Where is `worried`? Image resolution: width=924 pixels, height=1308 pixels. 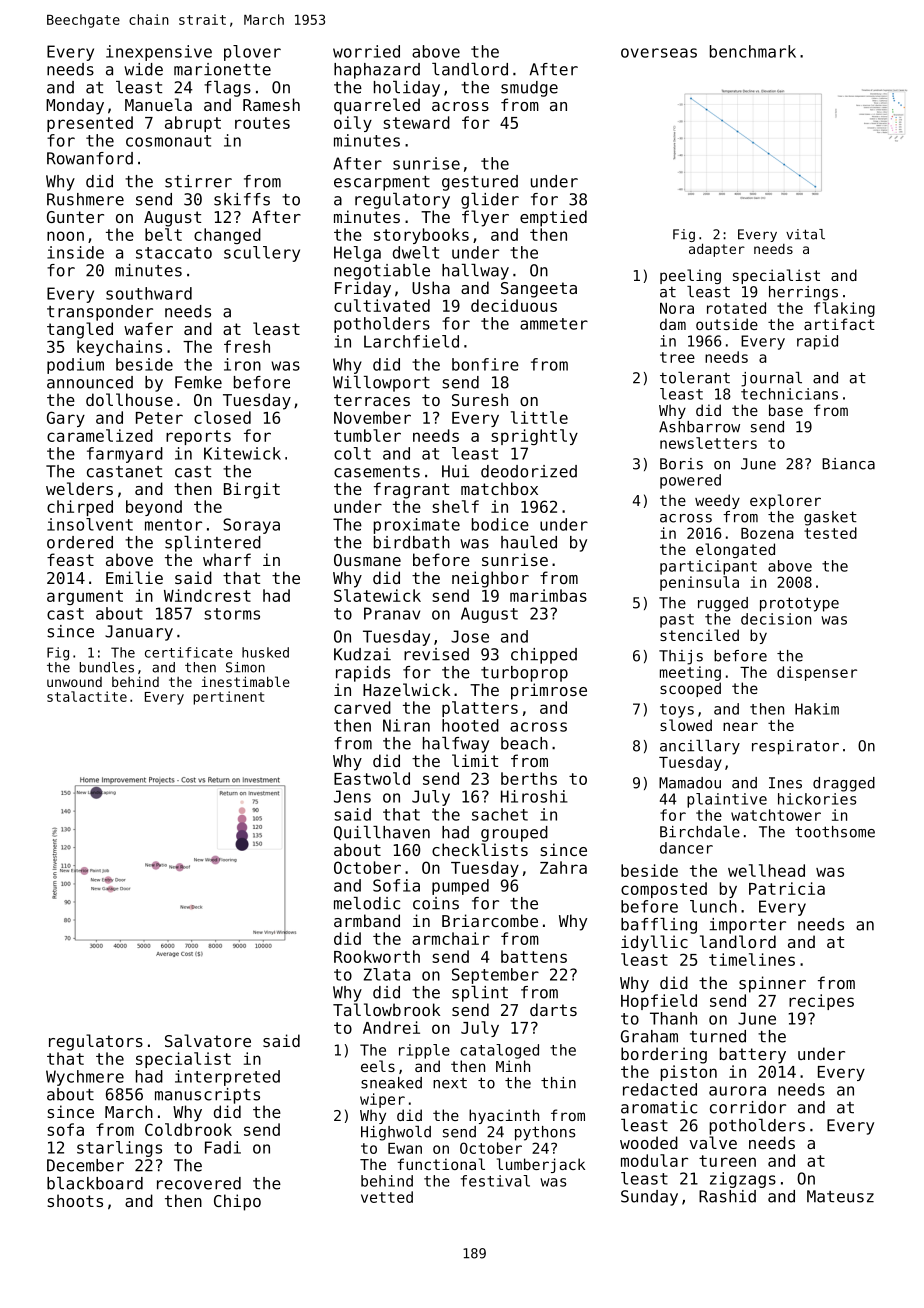 worried is located at coordinates (366, 51).
